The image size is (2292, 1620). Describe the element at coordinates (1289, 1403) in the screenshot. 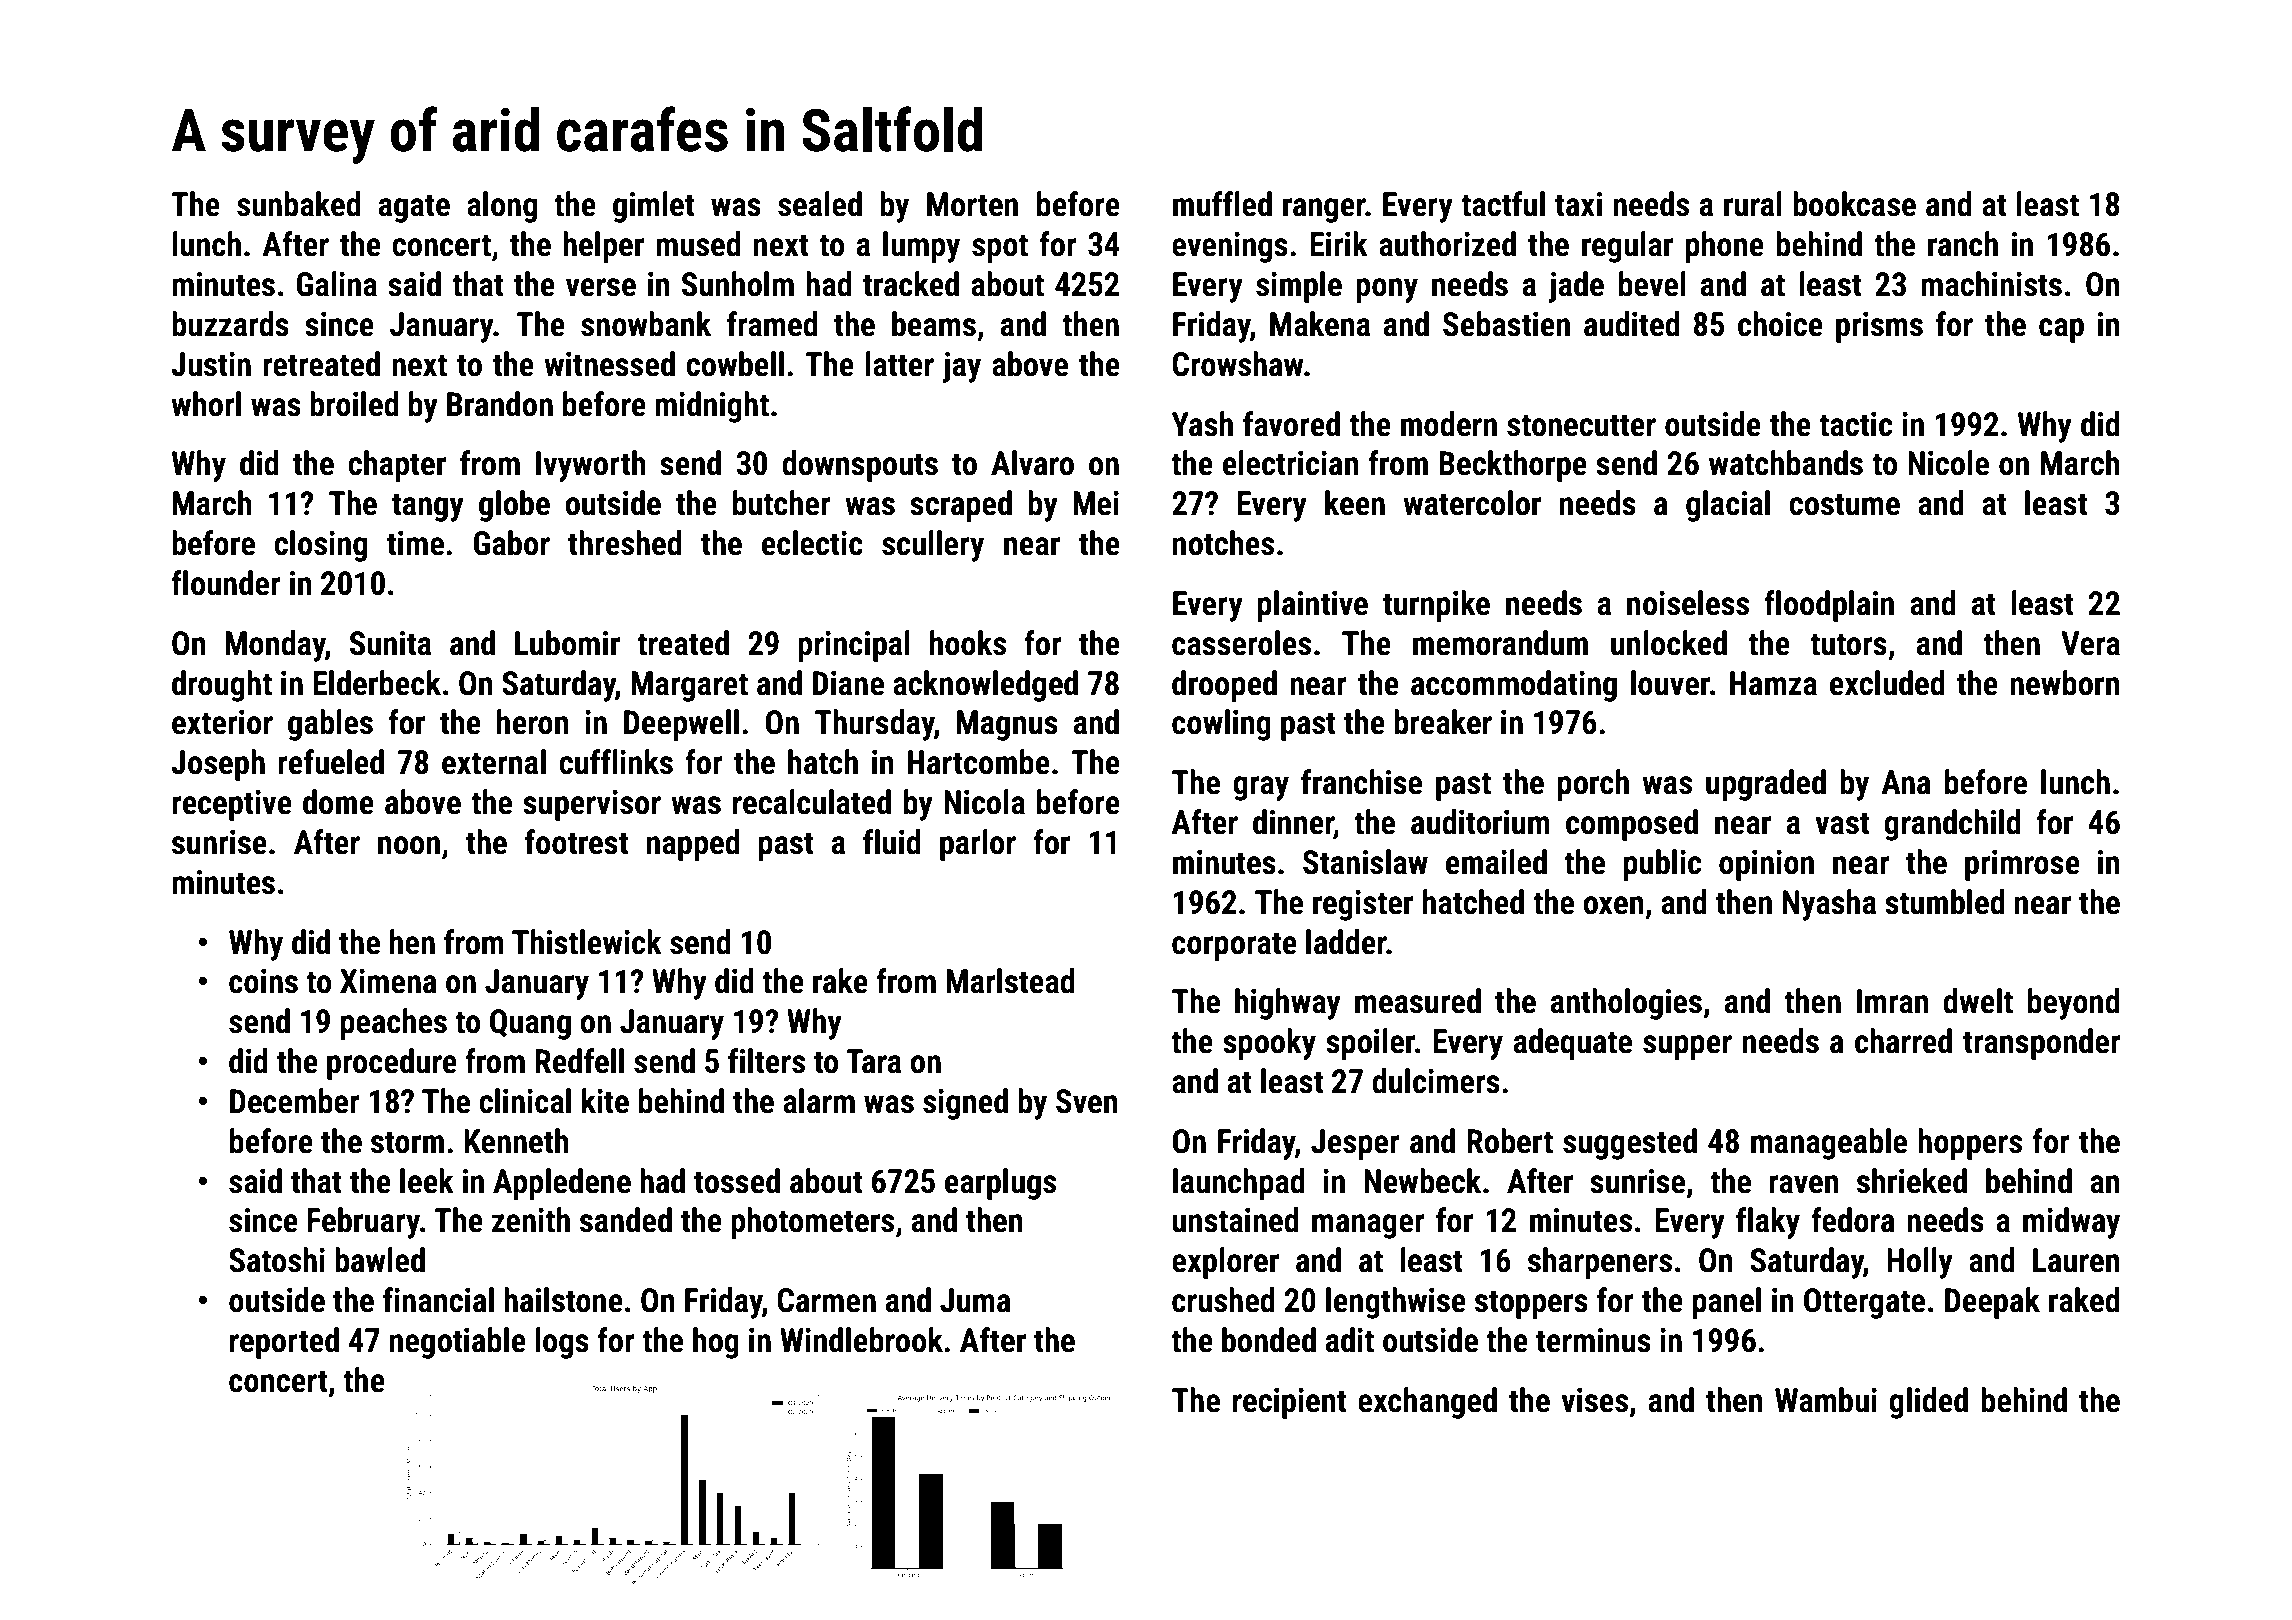

I see `recipient` at that location.
